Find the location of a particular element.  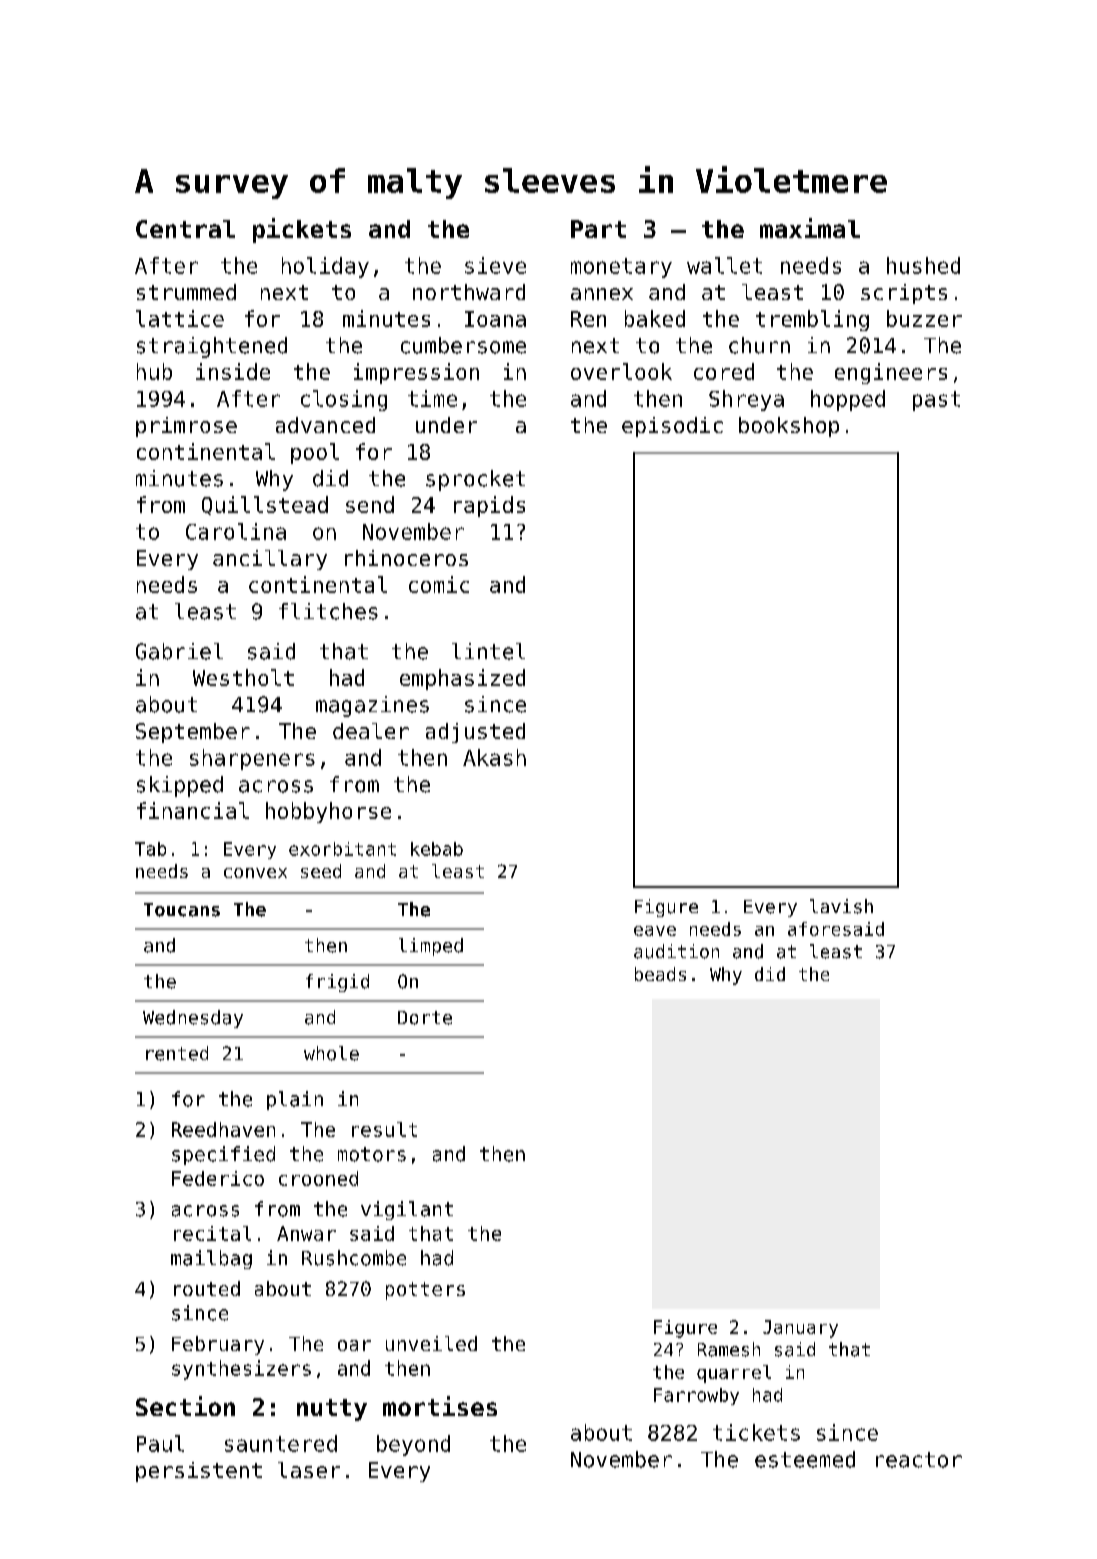

unveiled is located at coordinates (431, 1343).
